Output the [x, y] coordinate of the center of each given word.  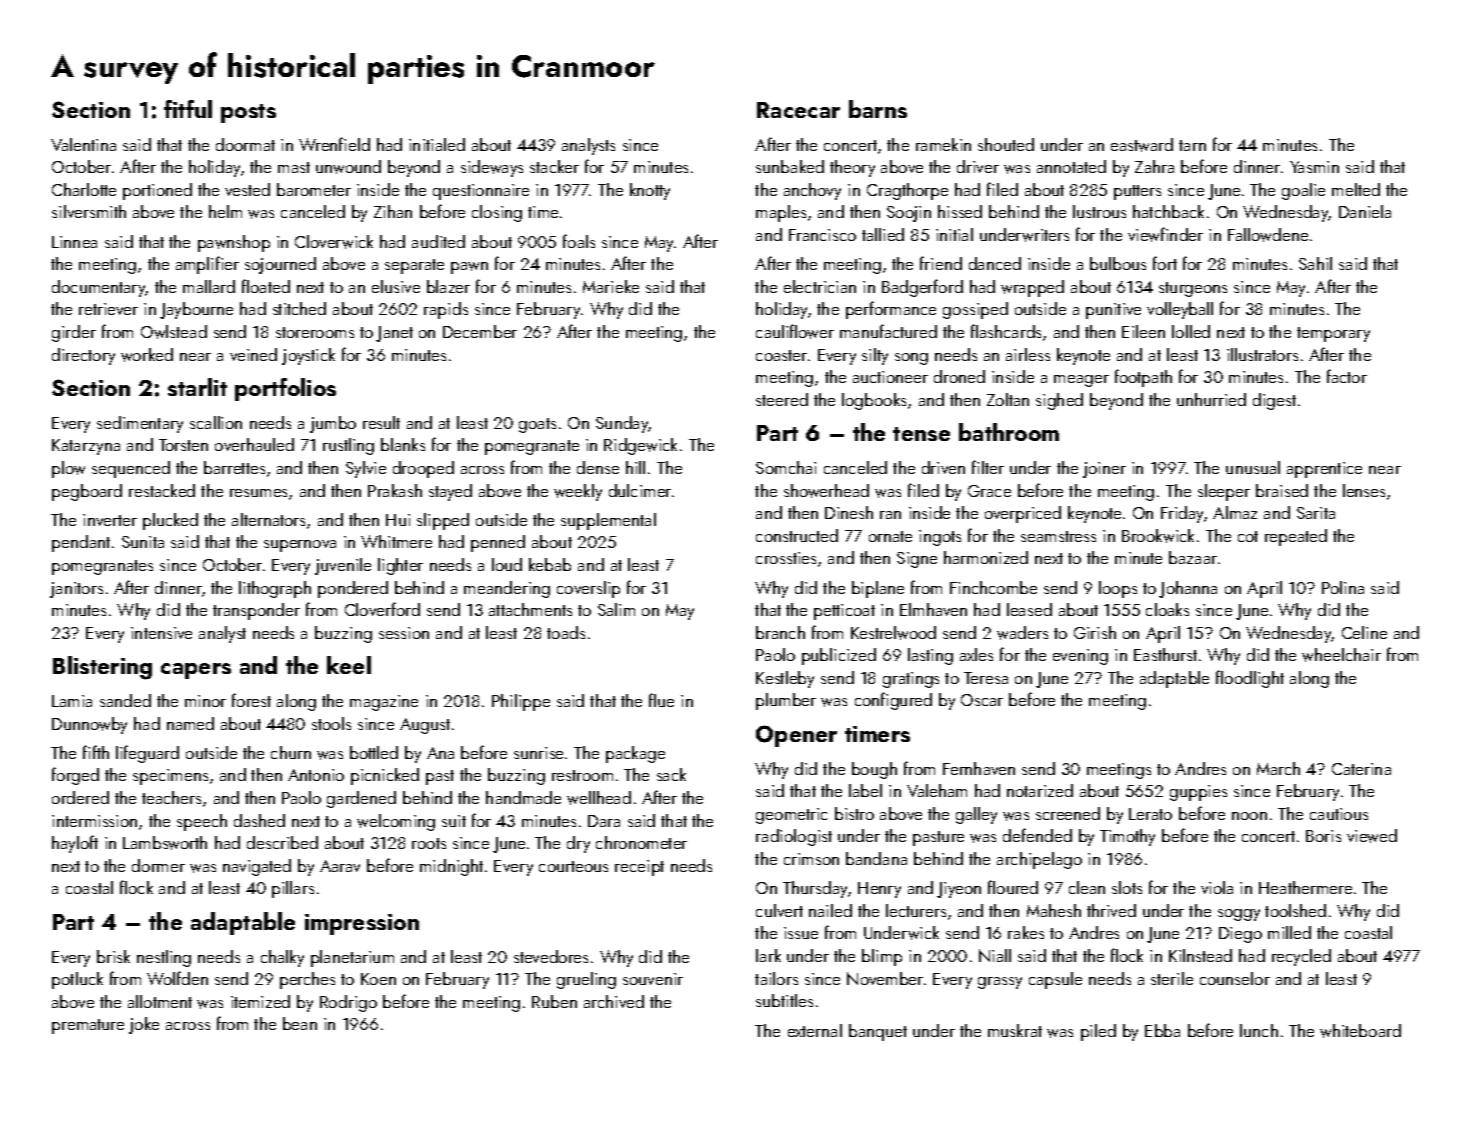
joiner [1104, 470]
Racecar [798, 110]
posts [248, 113]
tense [921, 434]
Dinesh [849, 512]
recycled [1301, 957]
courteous [573, 866]
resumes [258, 493]
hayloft [75, 844]
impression [362, 924]
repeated [1296, 537]
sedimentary [140, 424]
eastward [1142, 145]
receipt [639, 868]
